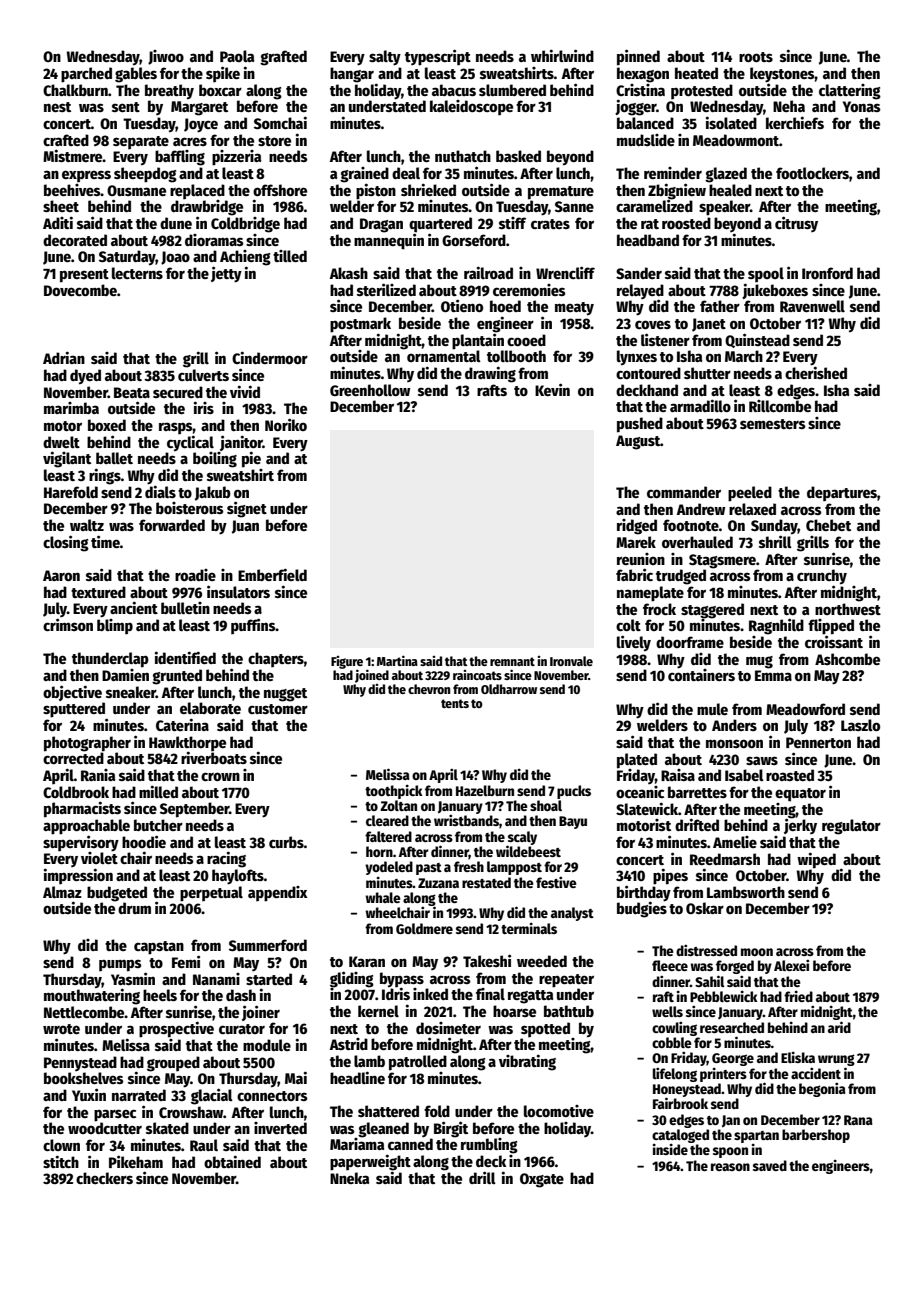 The image size is (924, 1308). I want to click on wrung, so click(836, 1060).
